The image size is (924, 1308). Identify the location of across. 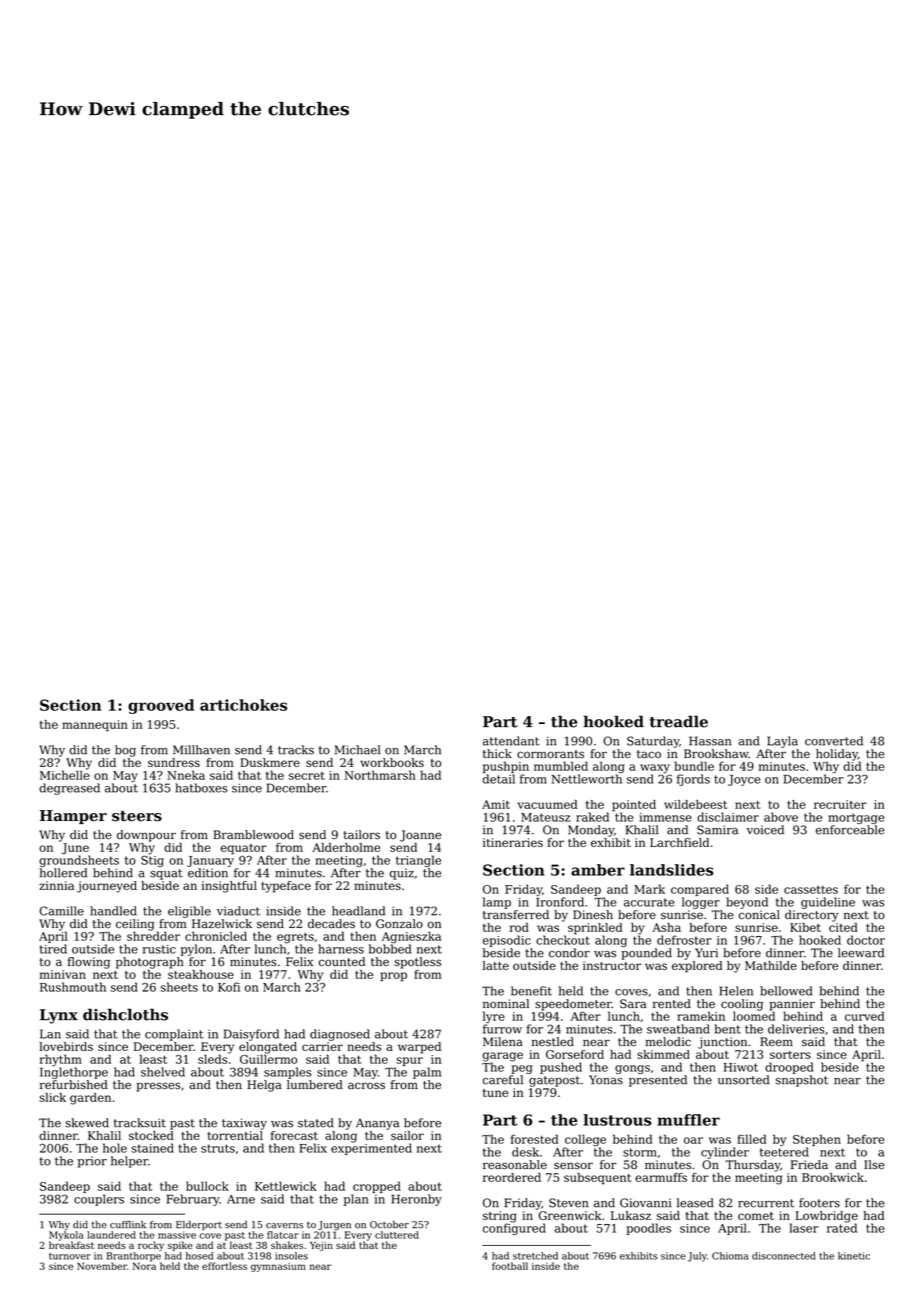
(366, 1086).
